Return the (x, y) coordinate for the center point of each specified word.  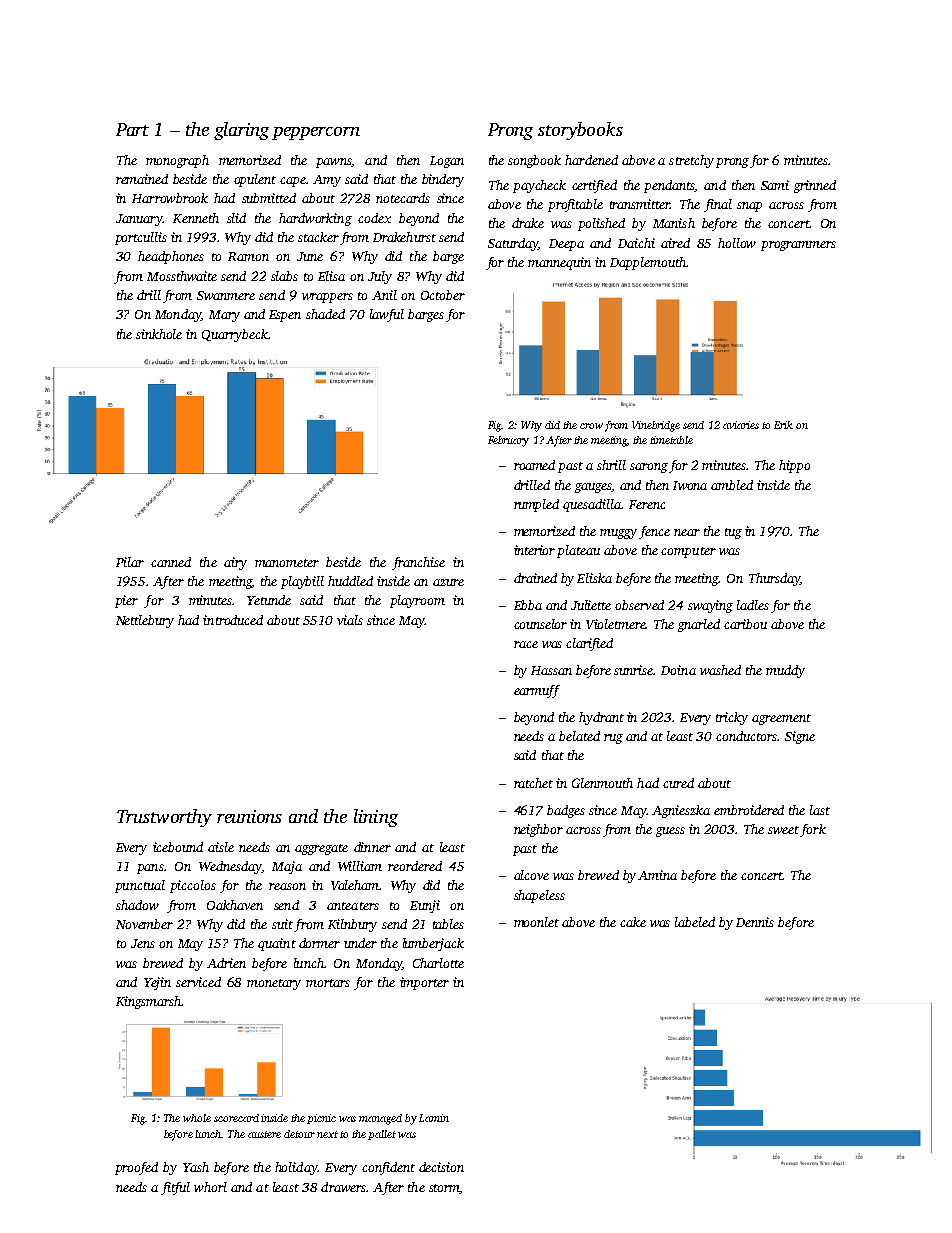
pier (126, 601)
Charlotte (438, 963)
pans (150, 869)
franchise (418, 563)
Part (132, 129)
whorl (210, 1187)
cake (633, 922)
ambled (732, 485)
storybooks (580, 131)
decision (441, 1167)
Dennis (755, 922)
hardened (591, 160)
